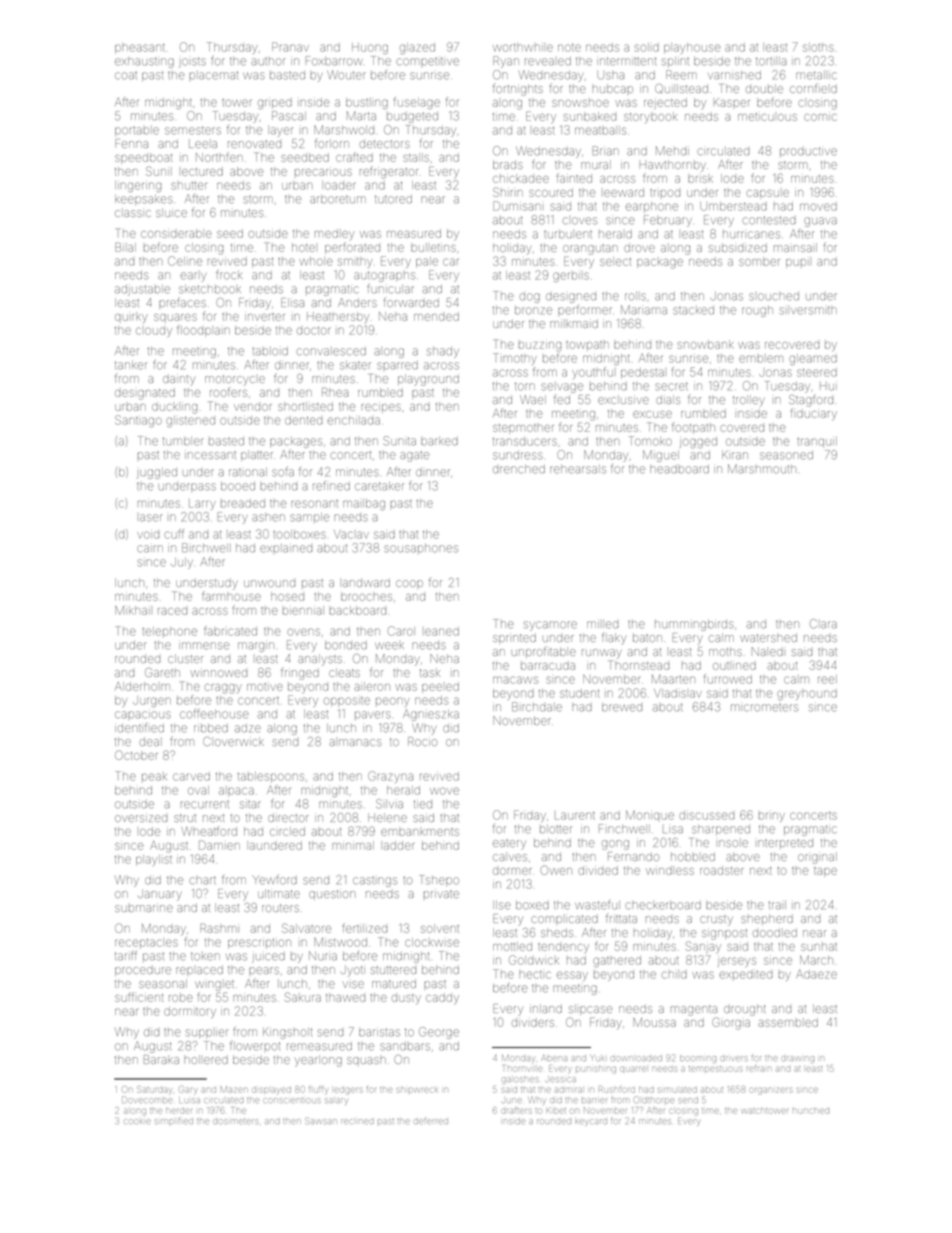 This page has width=952, height=1233. What do you see at coordinates (442, 631) in the page?
I see `leaned` at bounding box center [442, 631].
